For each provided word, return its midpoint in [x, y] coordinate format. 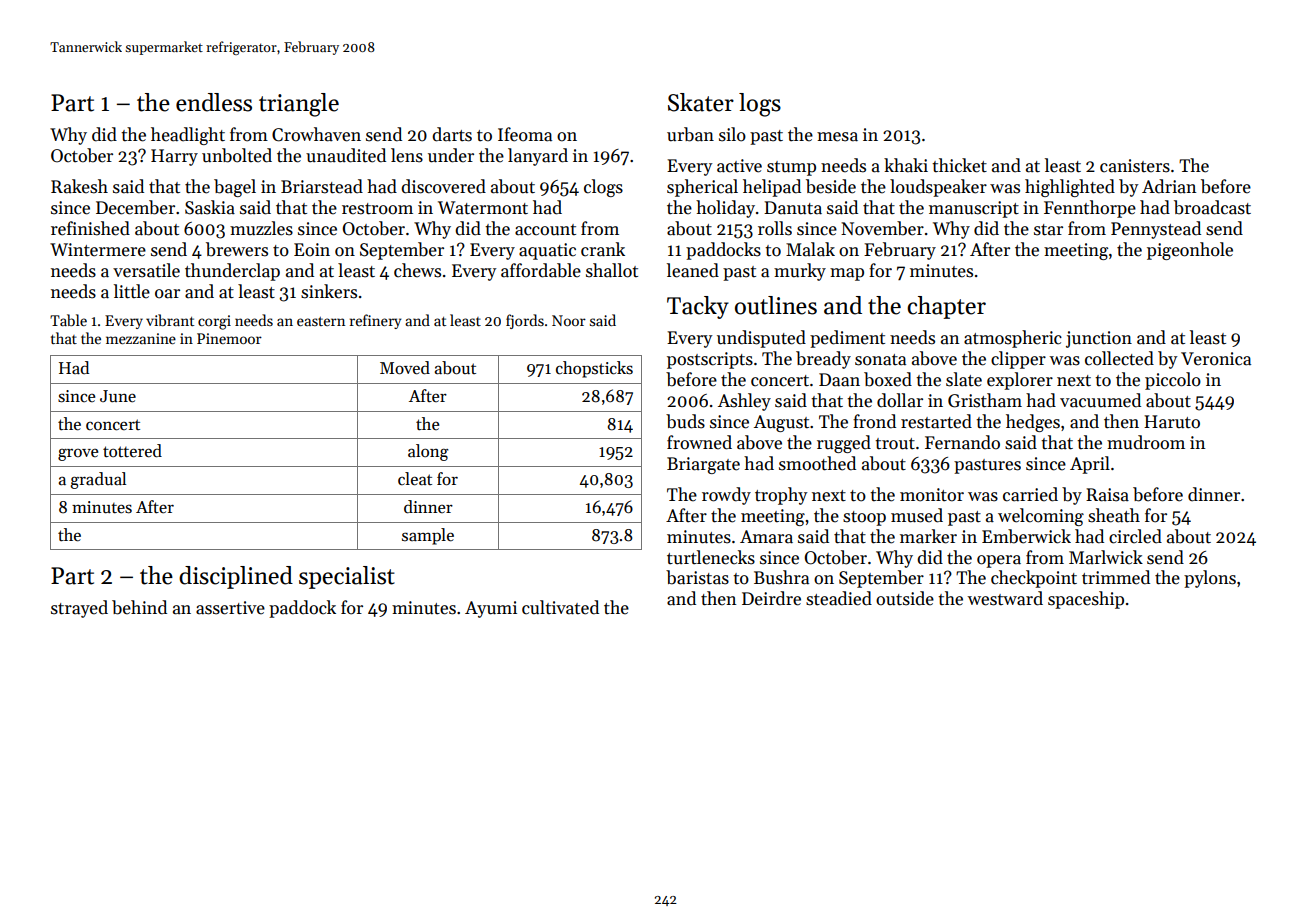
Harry [174, 157]
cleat [415, 479]
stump [791, 168]
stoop [864, 518]
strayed [79, 609]
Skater [701, 102]
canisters [1135, 166]
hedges [1033, 423]
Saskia [210, 207]
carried [1030, 494]
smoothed [817, 463]
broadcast [1212, 207]
